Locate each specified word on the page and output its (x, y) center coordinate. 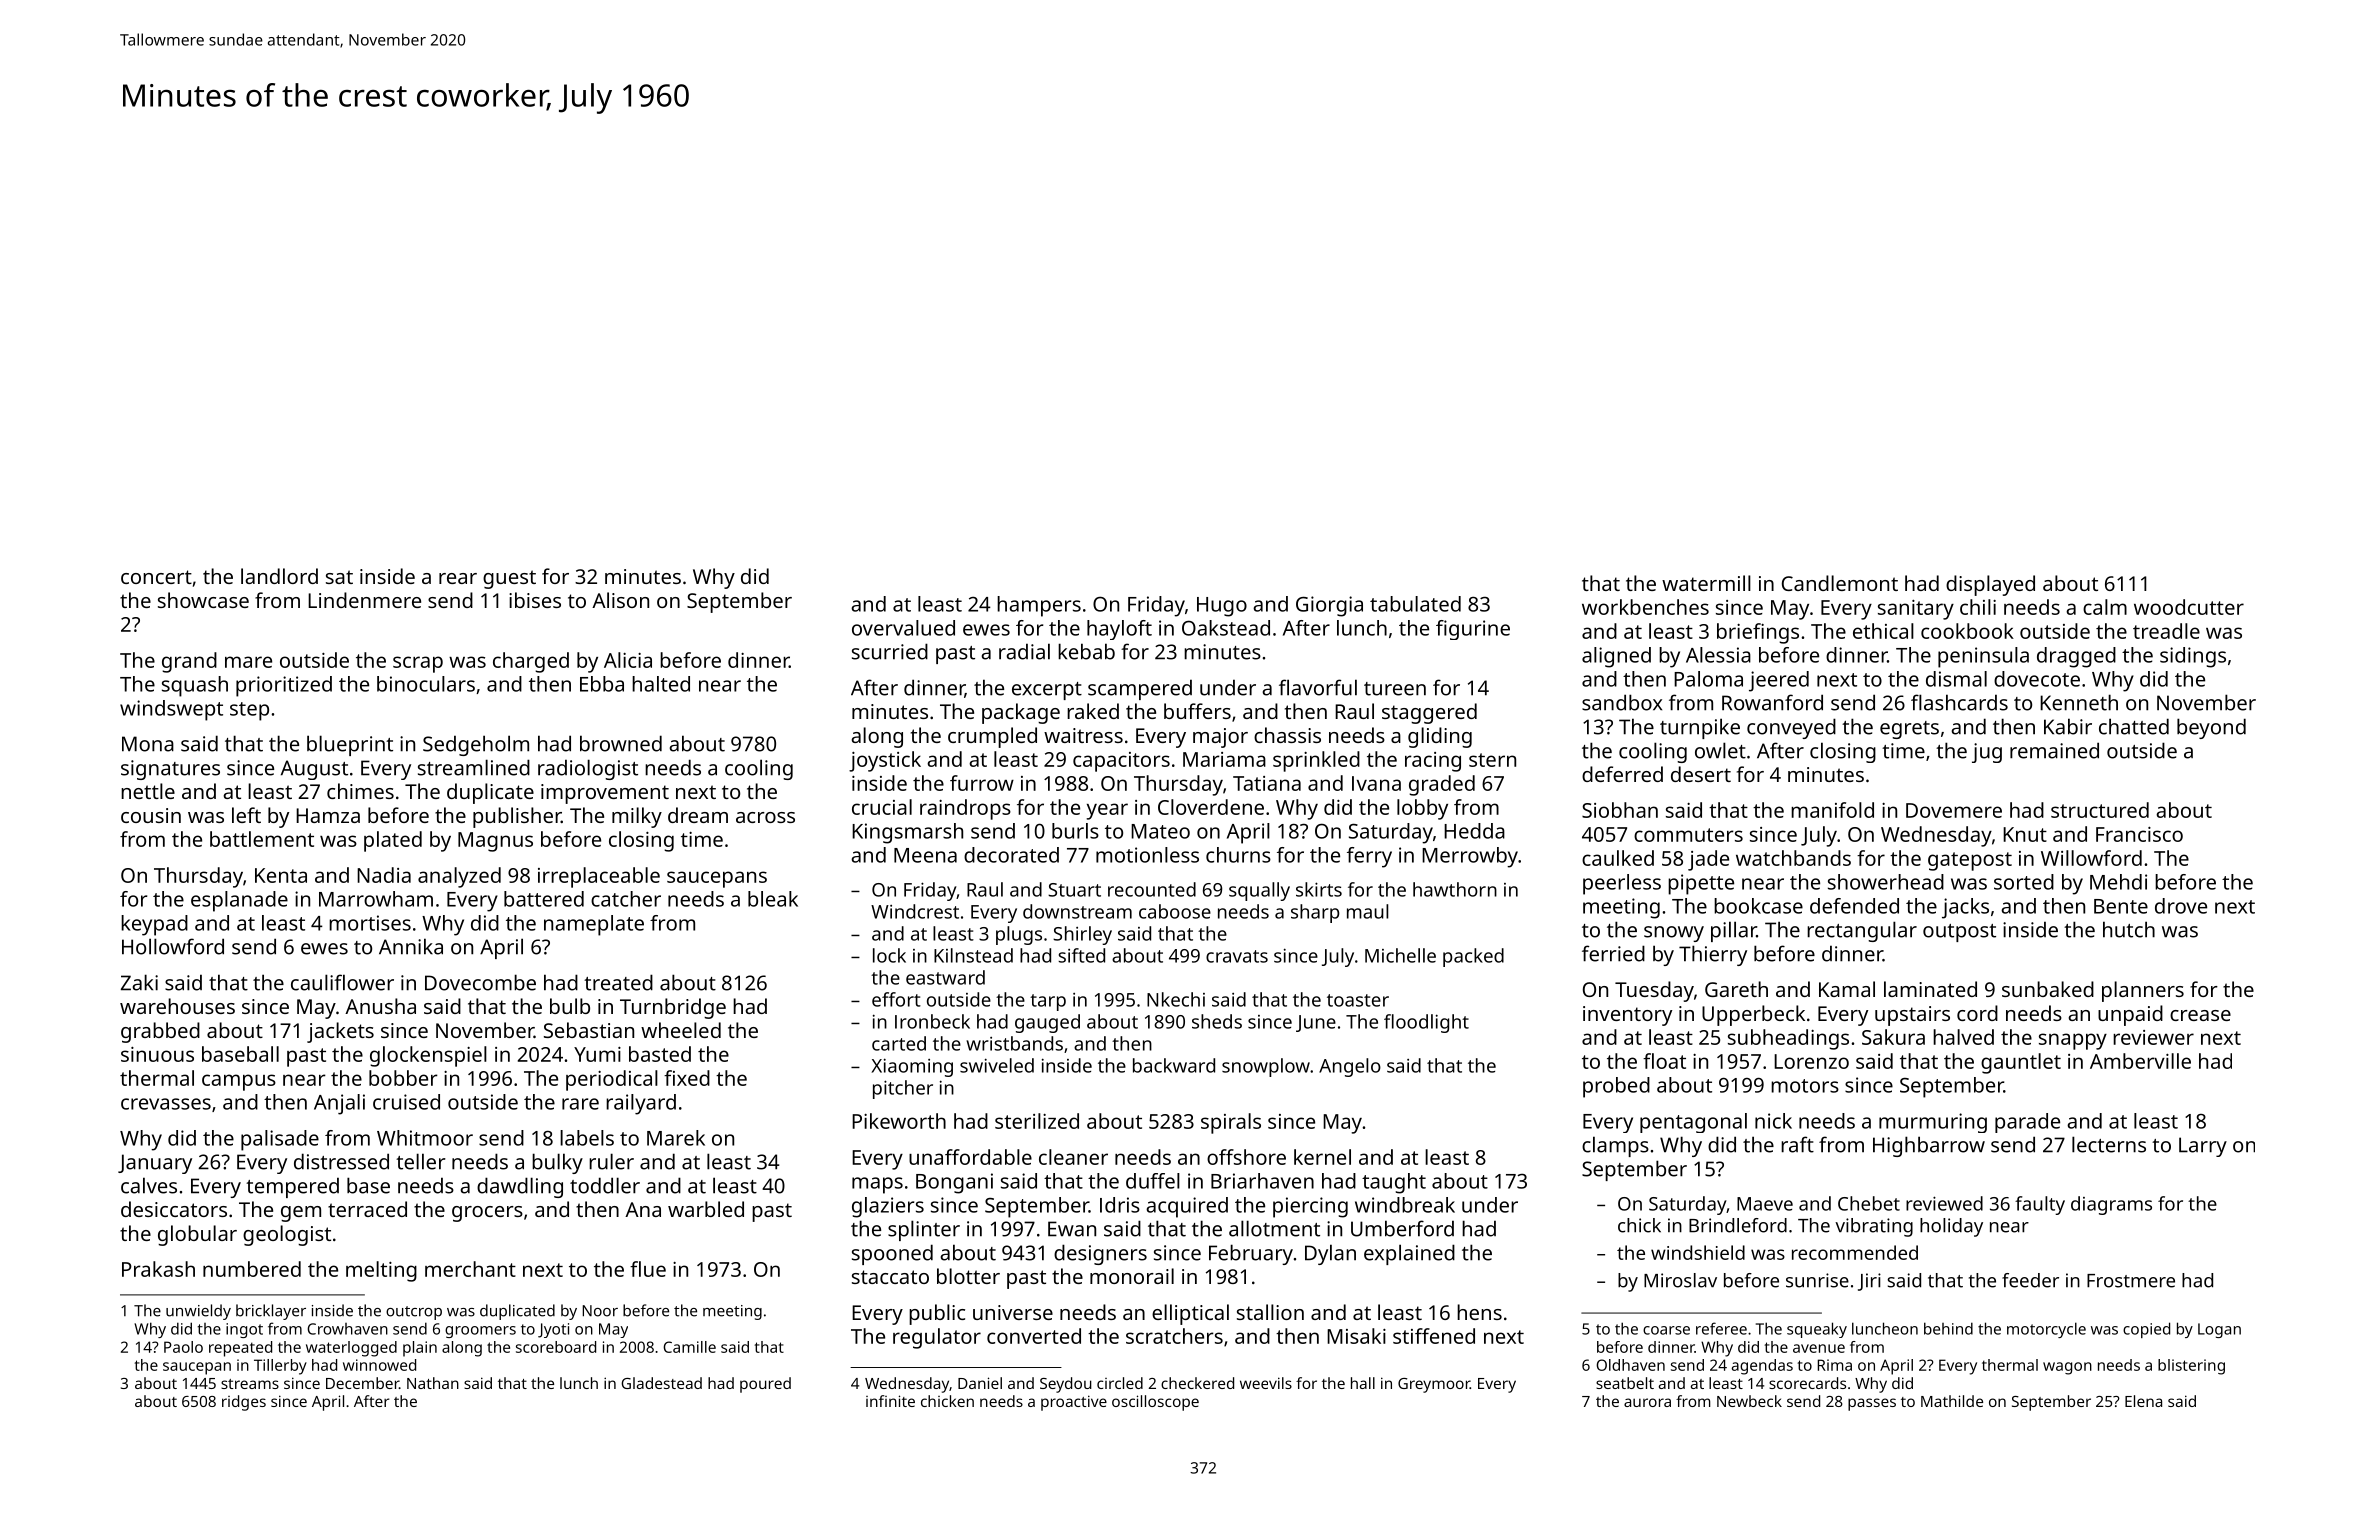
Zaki (139, 982)
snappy (2073, 1041)
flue (648, 1269)
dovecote (2037, 679)
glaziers (888, 1207)
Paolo (183, 1347)
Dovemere (1954, 810)
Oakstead (1226, 628)
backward (1174, 1065)
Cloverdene (1211, 807)
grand (189, 662)
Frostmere (2131, 1281)
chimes (360, 791)
